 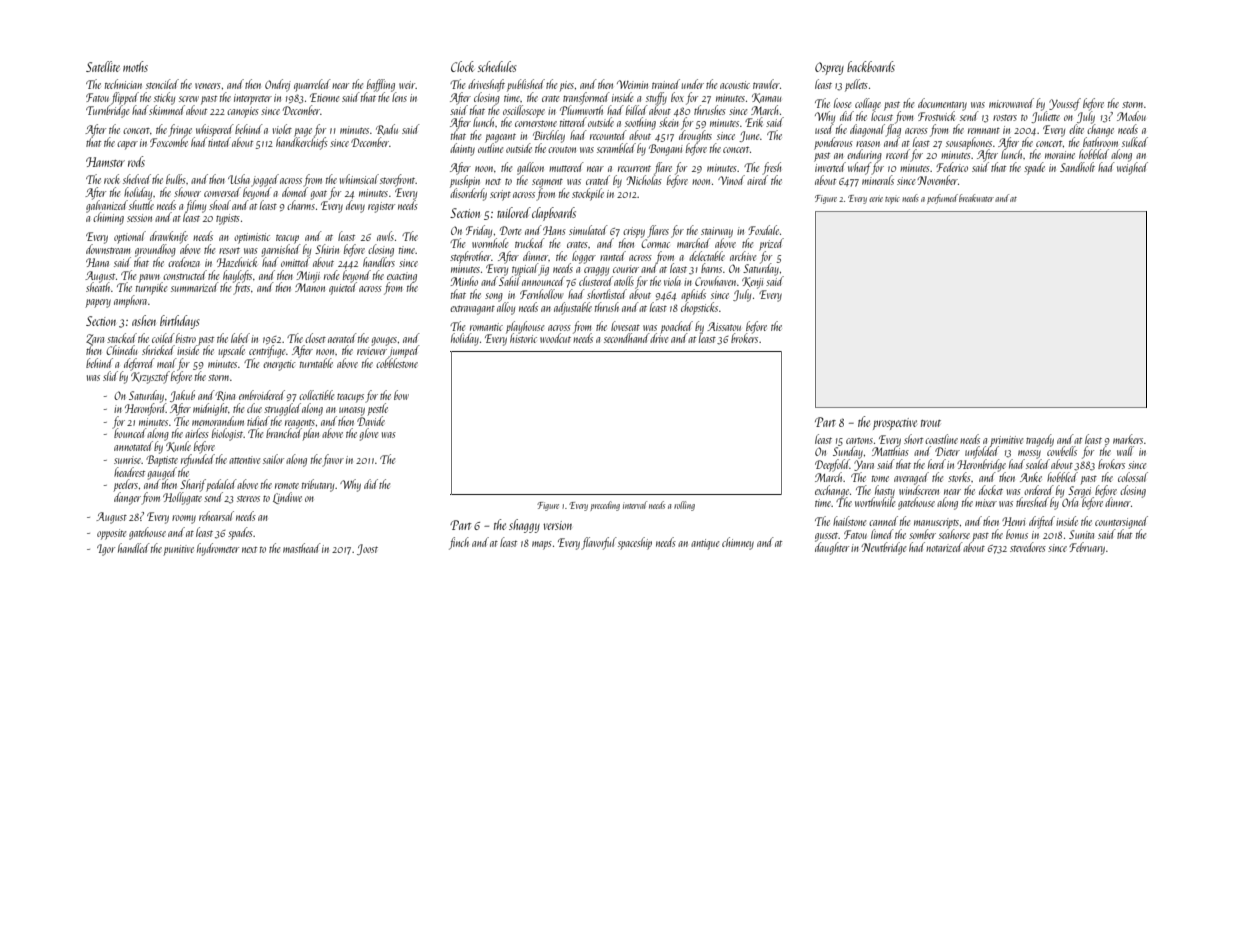 What do you see at coordinates (754, 122) in the screenshot?
I see `Erik` at bounding box center [754, 122].
